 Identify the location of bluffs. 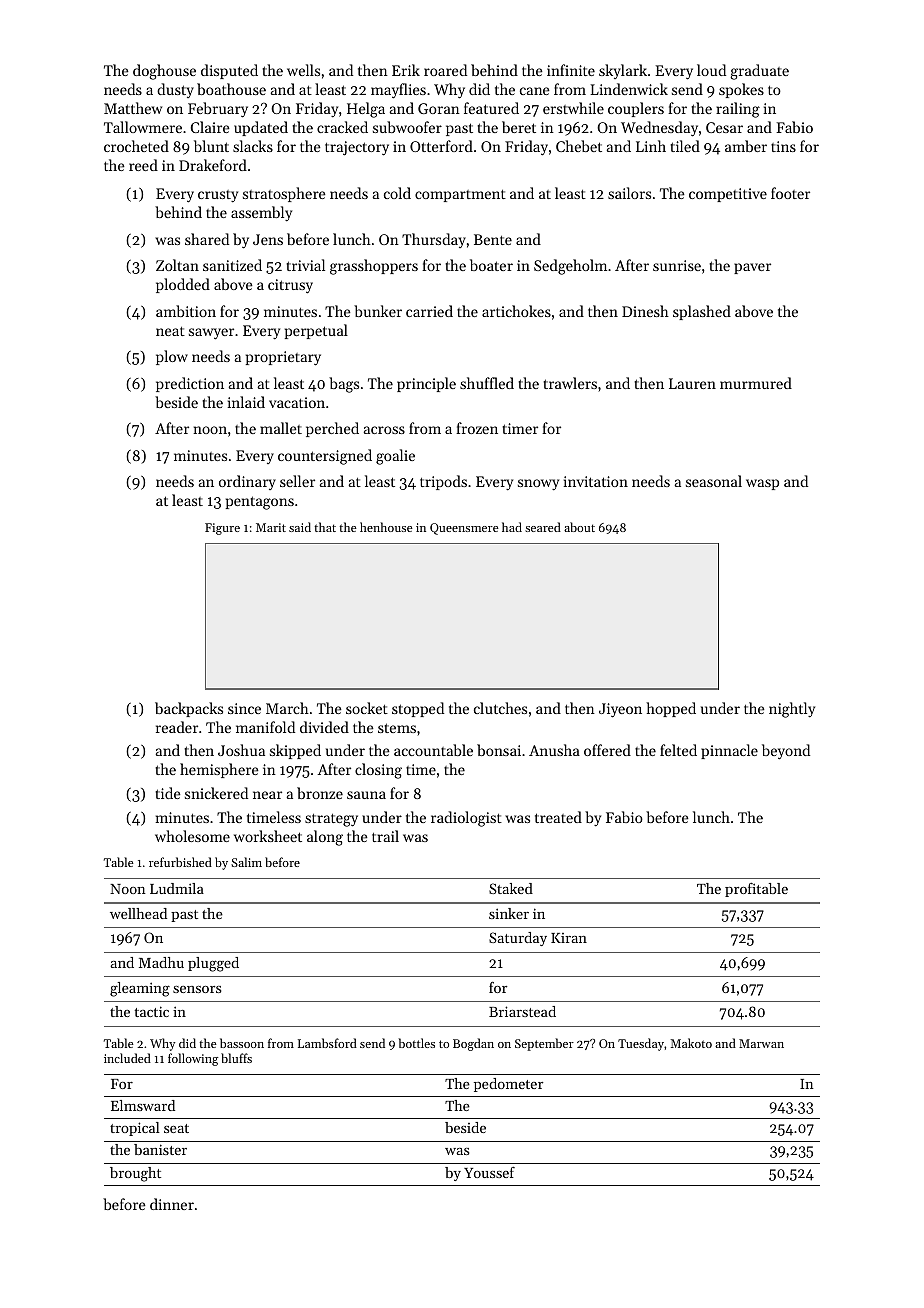
(236, 1058).
